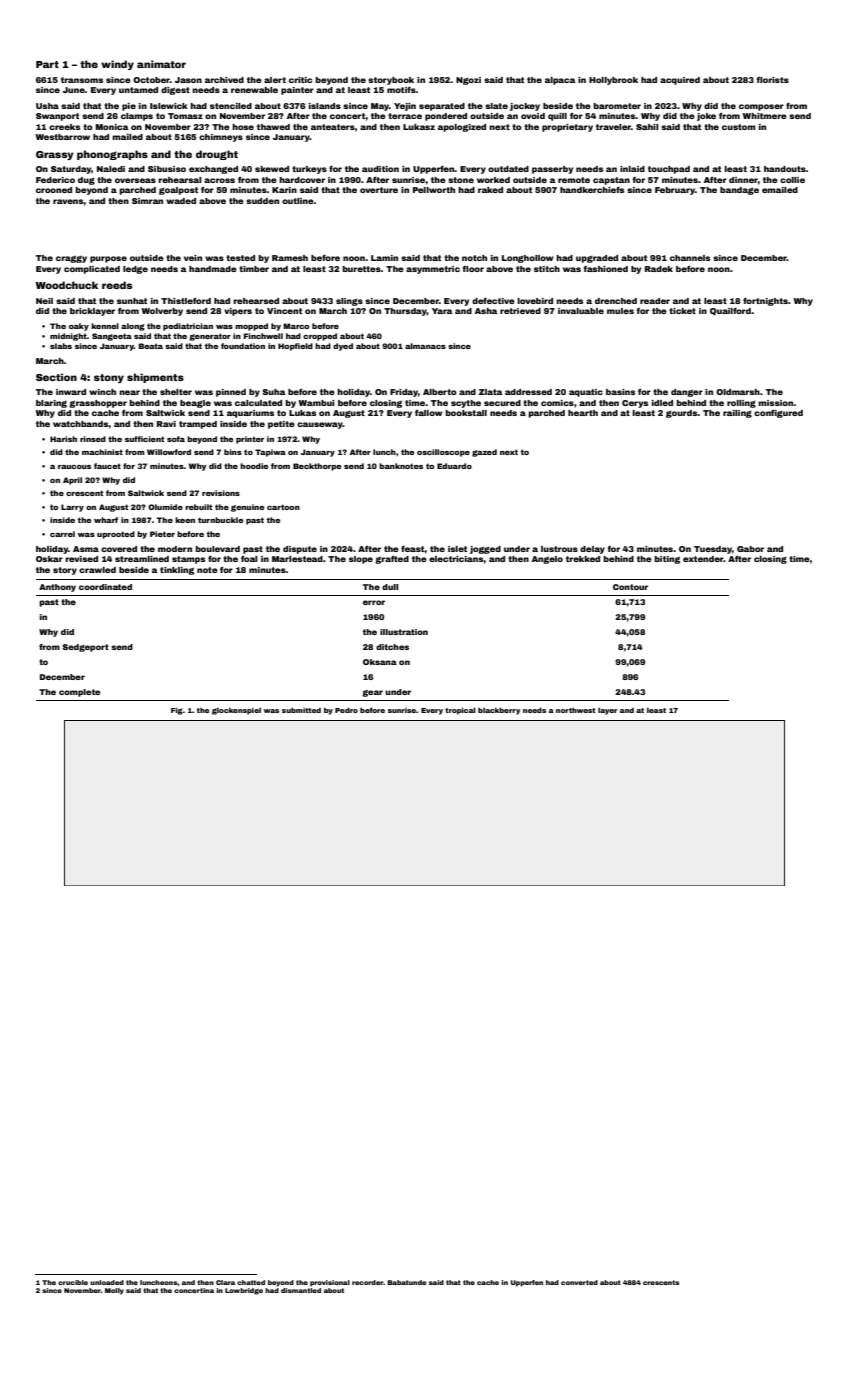  Describe the element at coordinates (85, 648) in the screenshot. I see `Sedgeport` at that location.
